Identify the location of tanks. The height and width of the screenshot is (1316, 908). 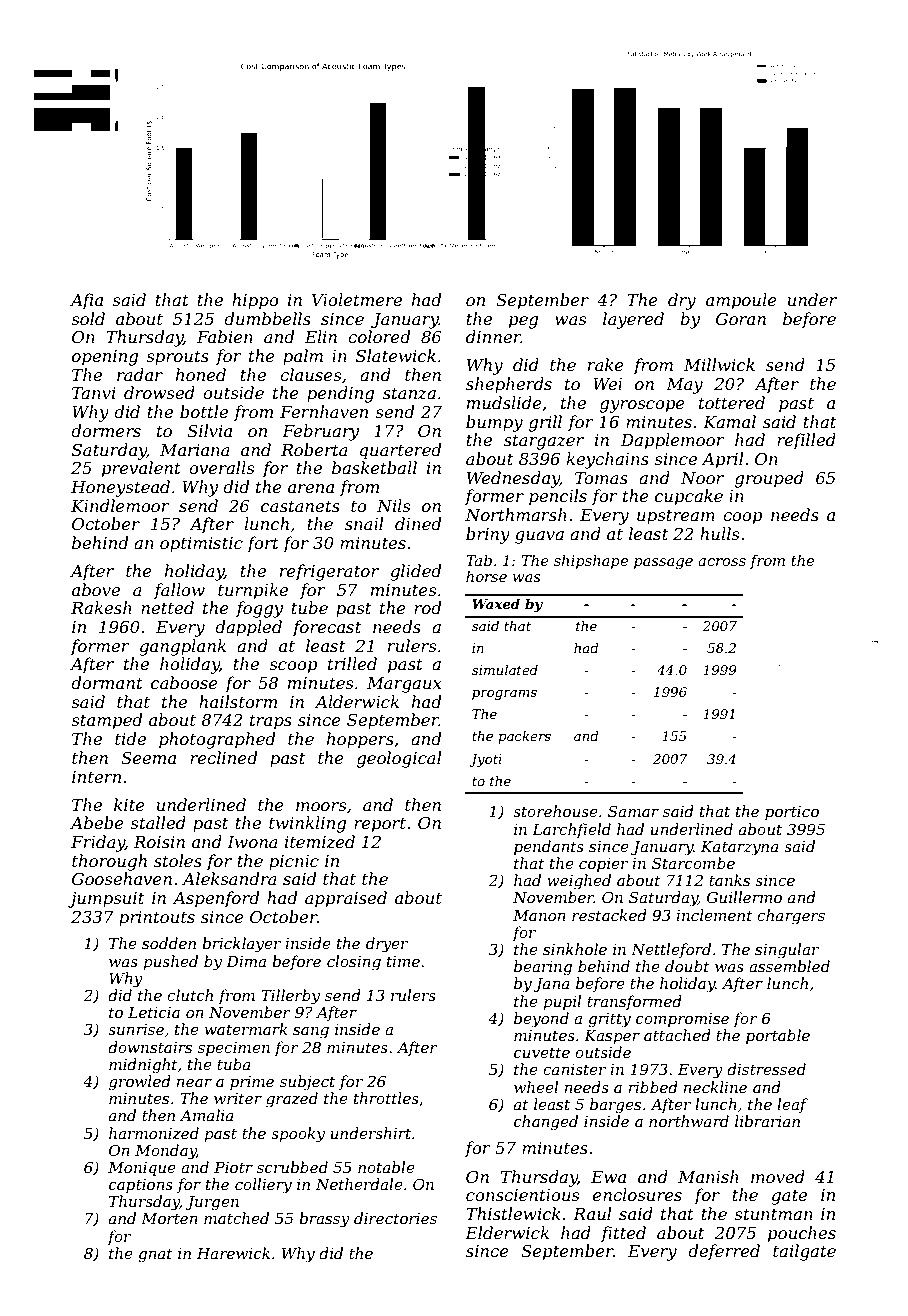
(729, 880).
